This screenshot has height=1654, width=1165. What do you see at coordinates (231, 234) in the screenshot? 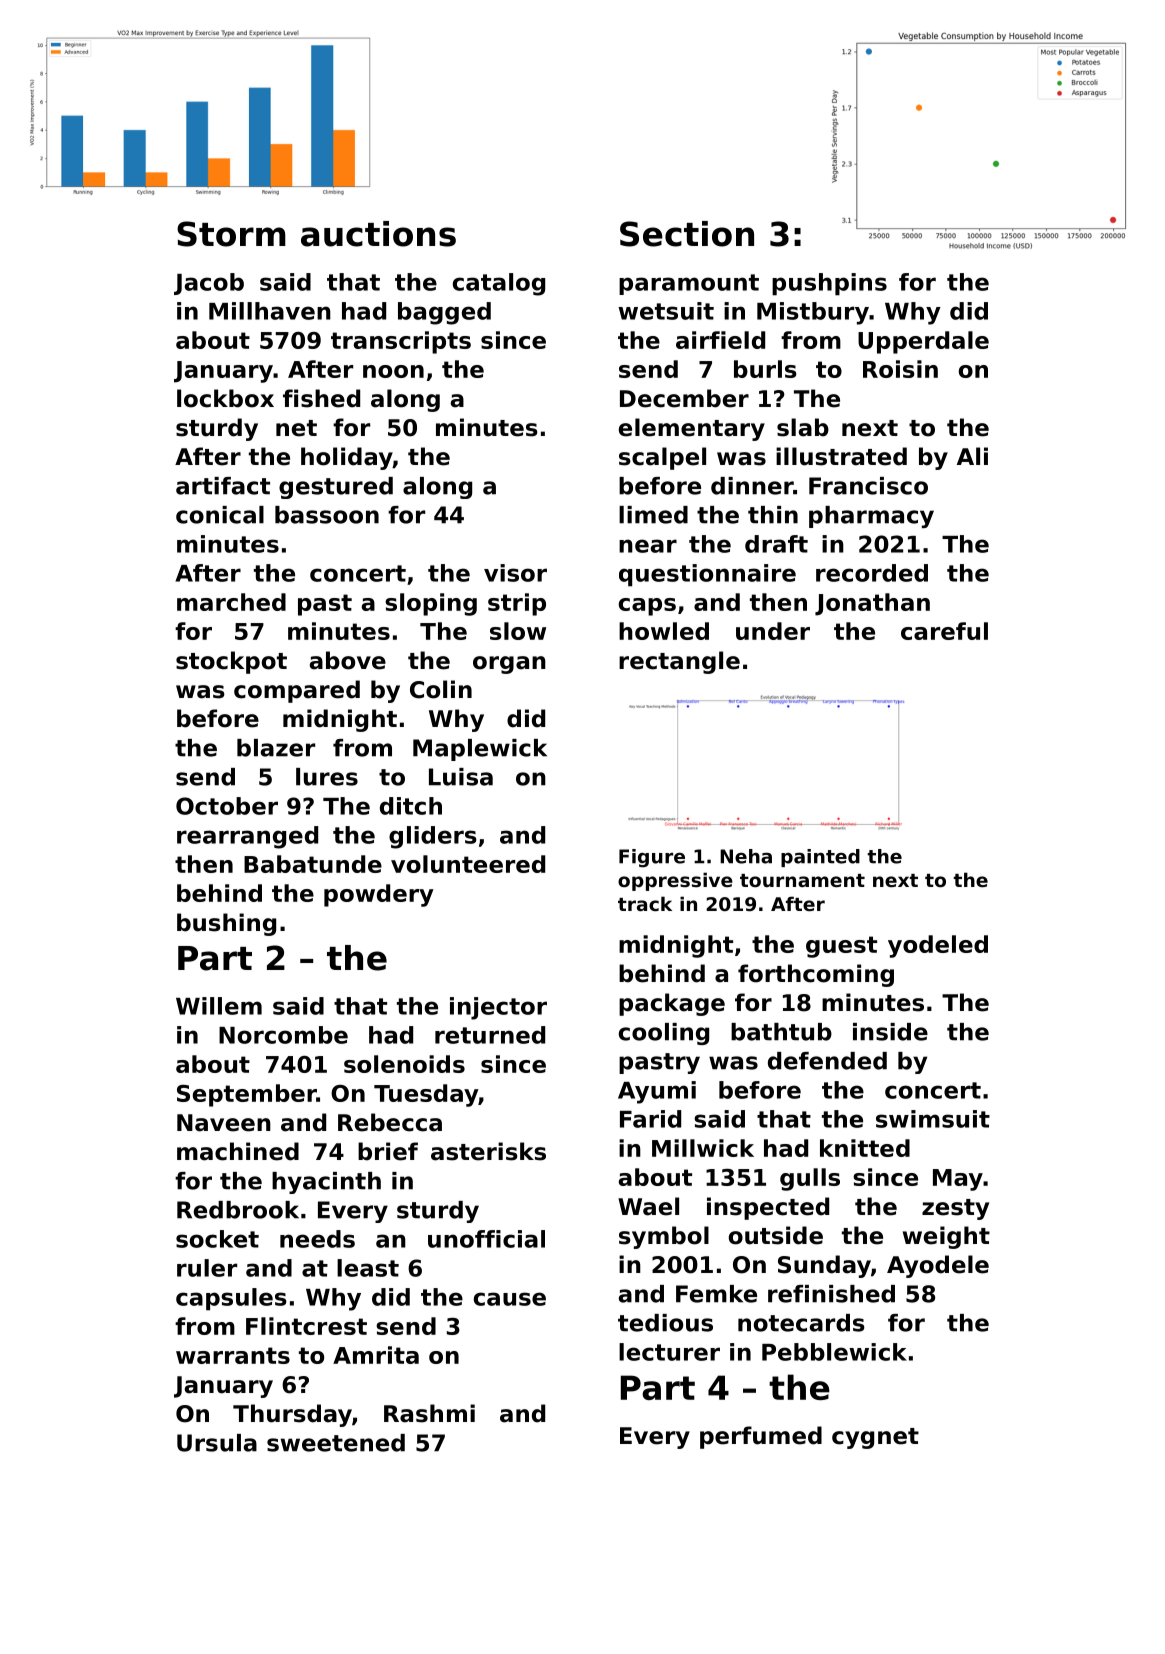
I see `Storm` at bounding box center [231, 234].
